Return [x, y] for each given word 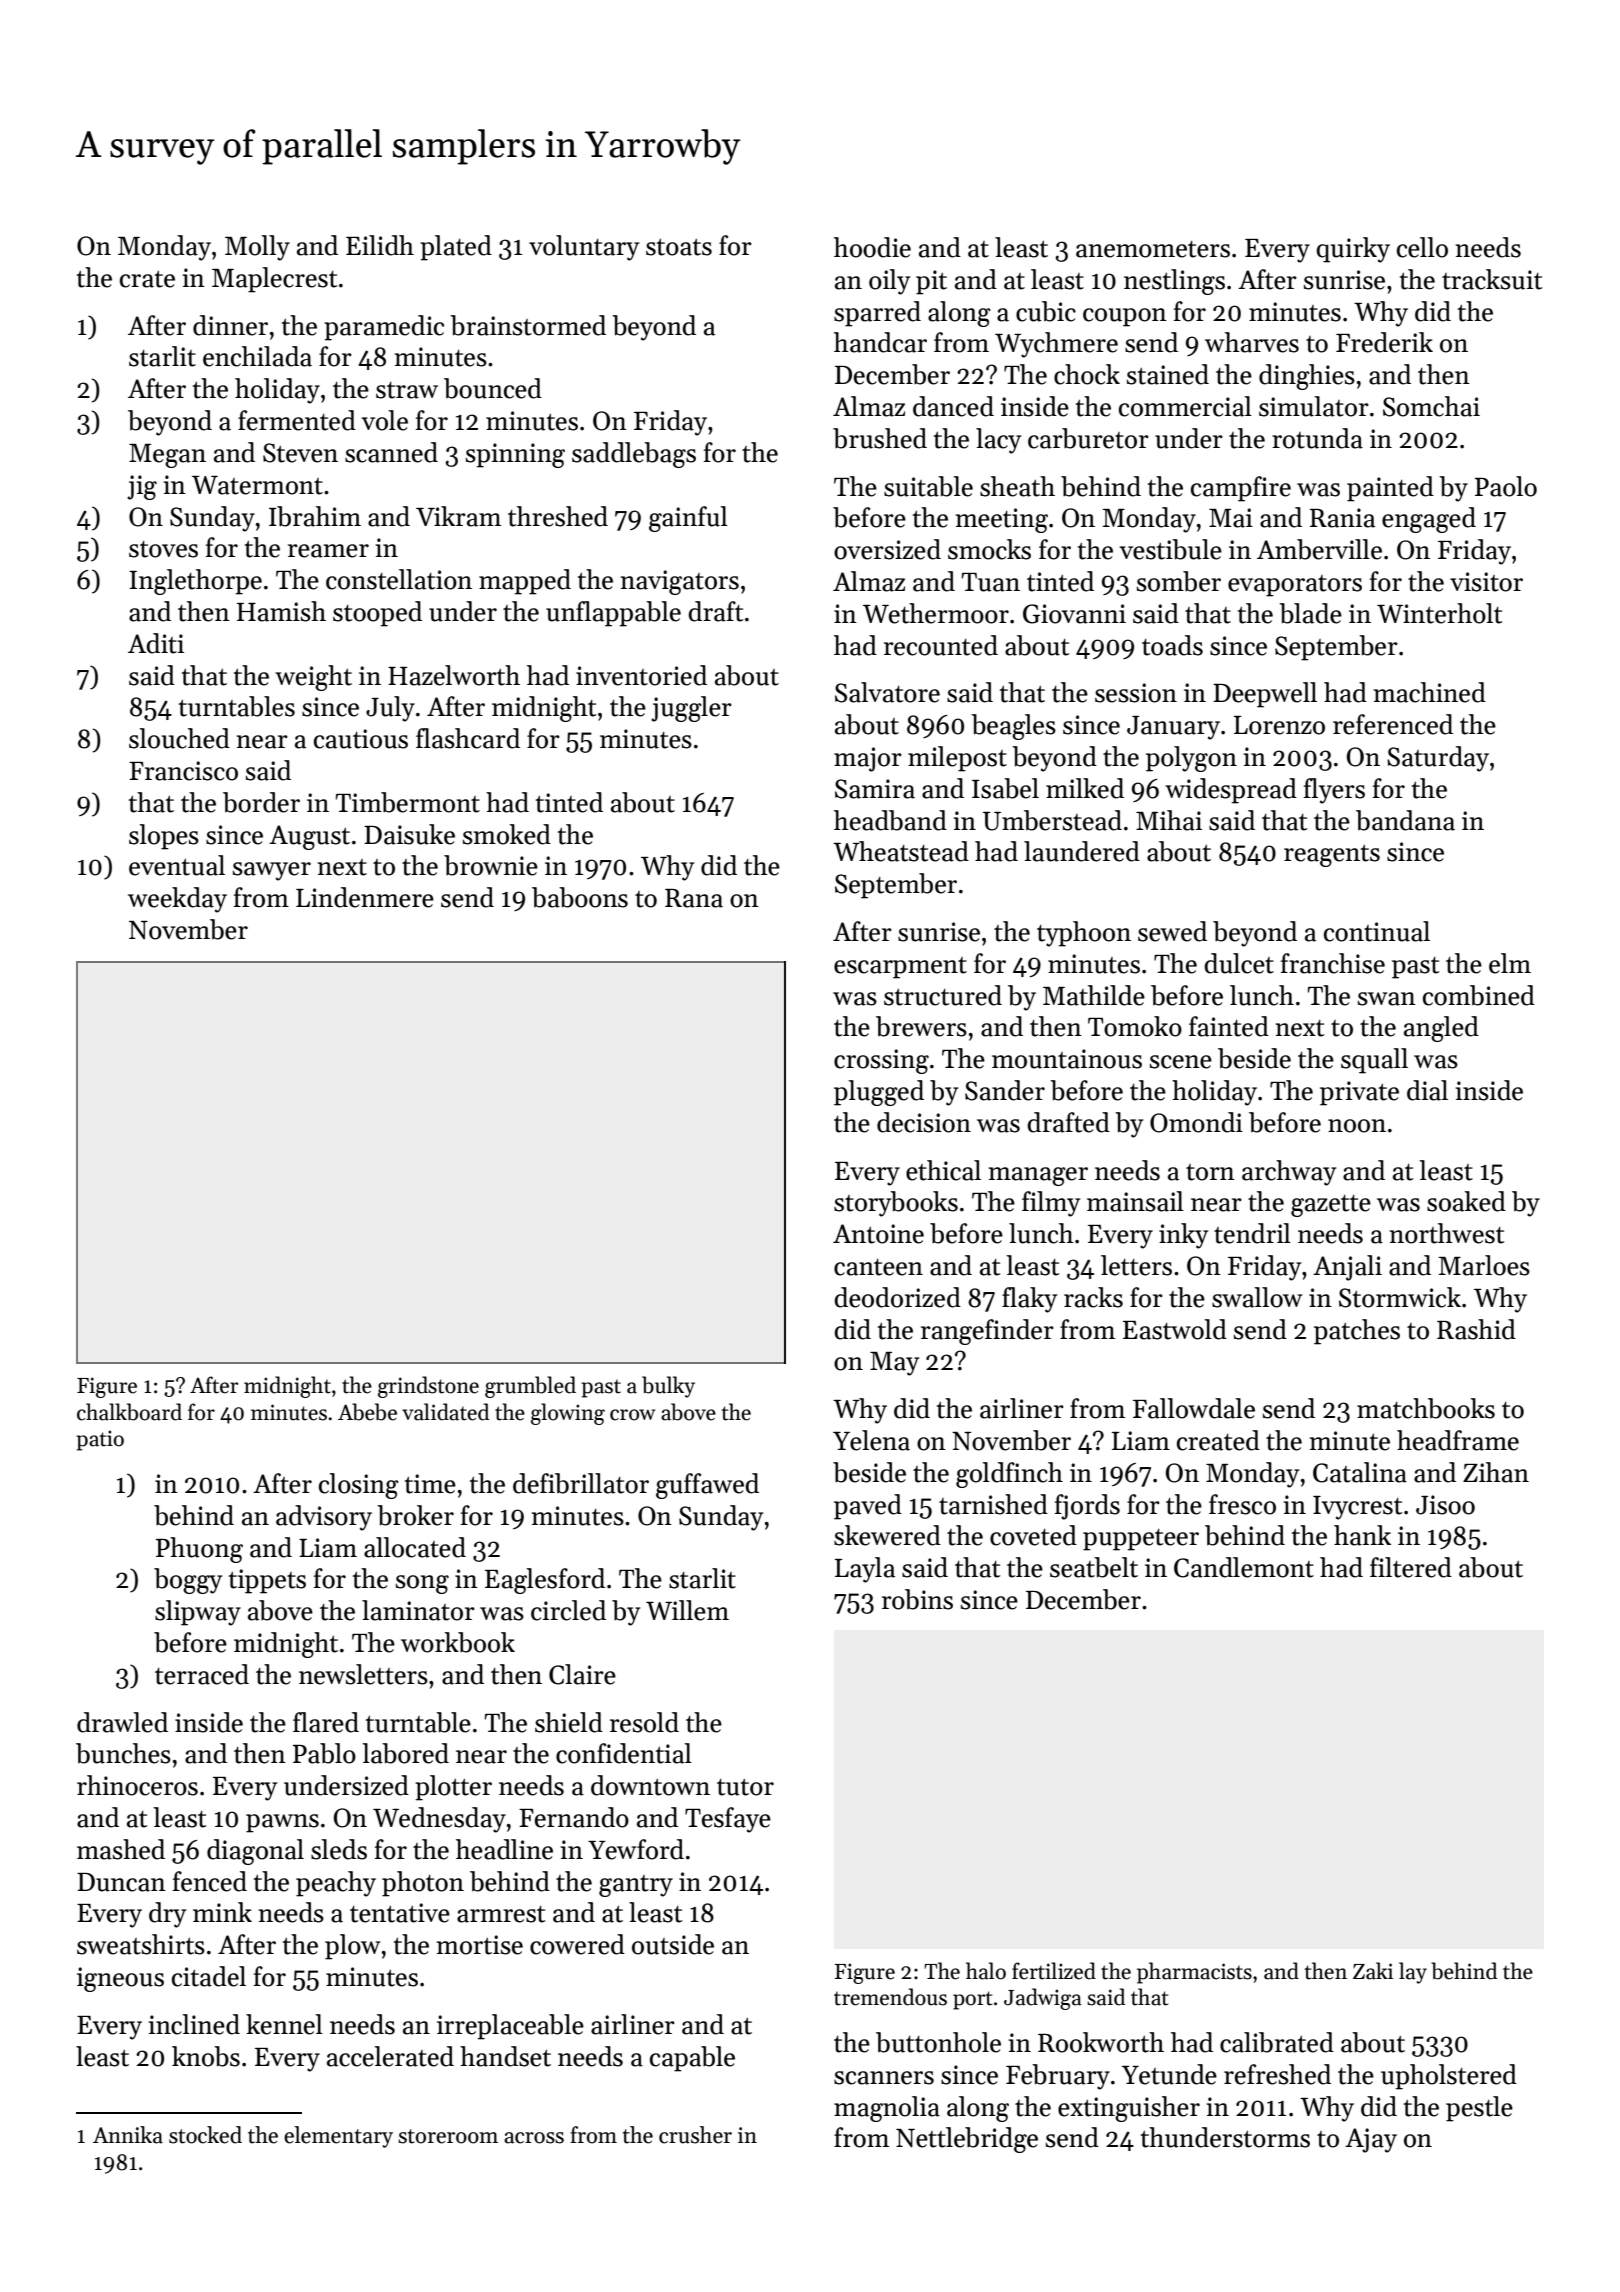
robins [917, 1599]
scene [1181, 1062]
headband [890, 820]
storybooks [896, 1204]
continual [1377, 931]
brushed [880, 438]
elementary [338, 2137]
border [261, 802]
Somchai [1431, 406]
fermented [297, 420]
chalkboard [129, 1412]
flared [326, 1722]
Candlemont [1244, 1567]
